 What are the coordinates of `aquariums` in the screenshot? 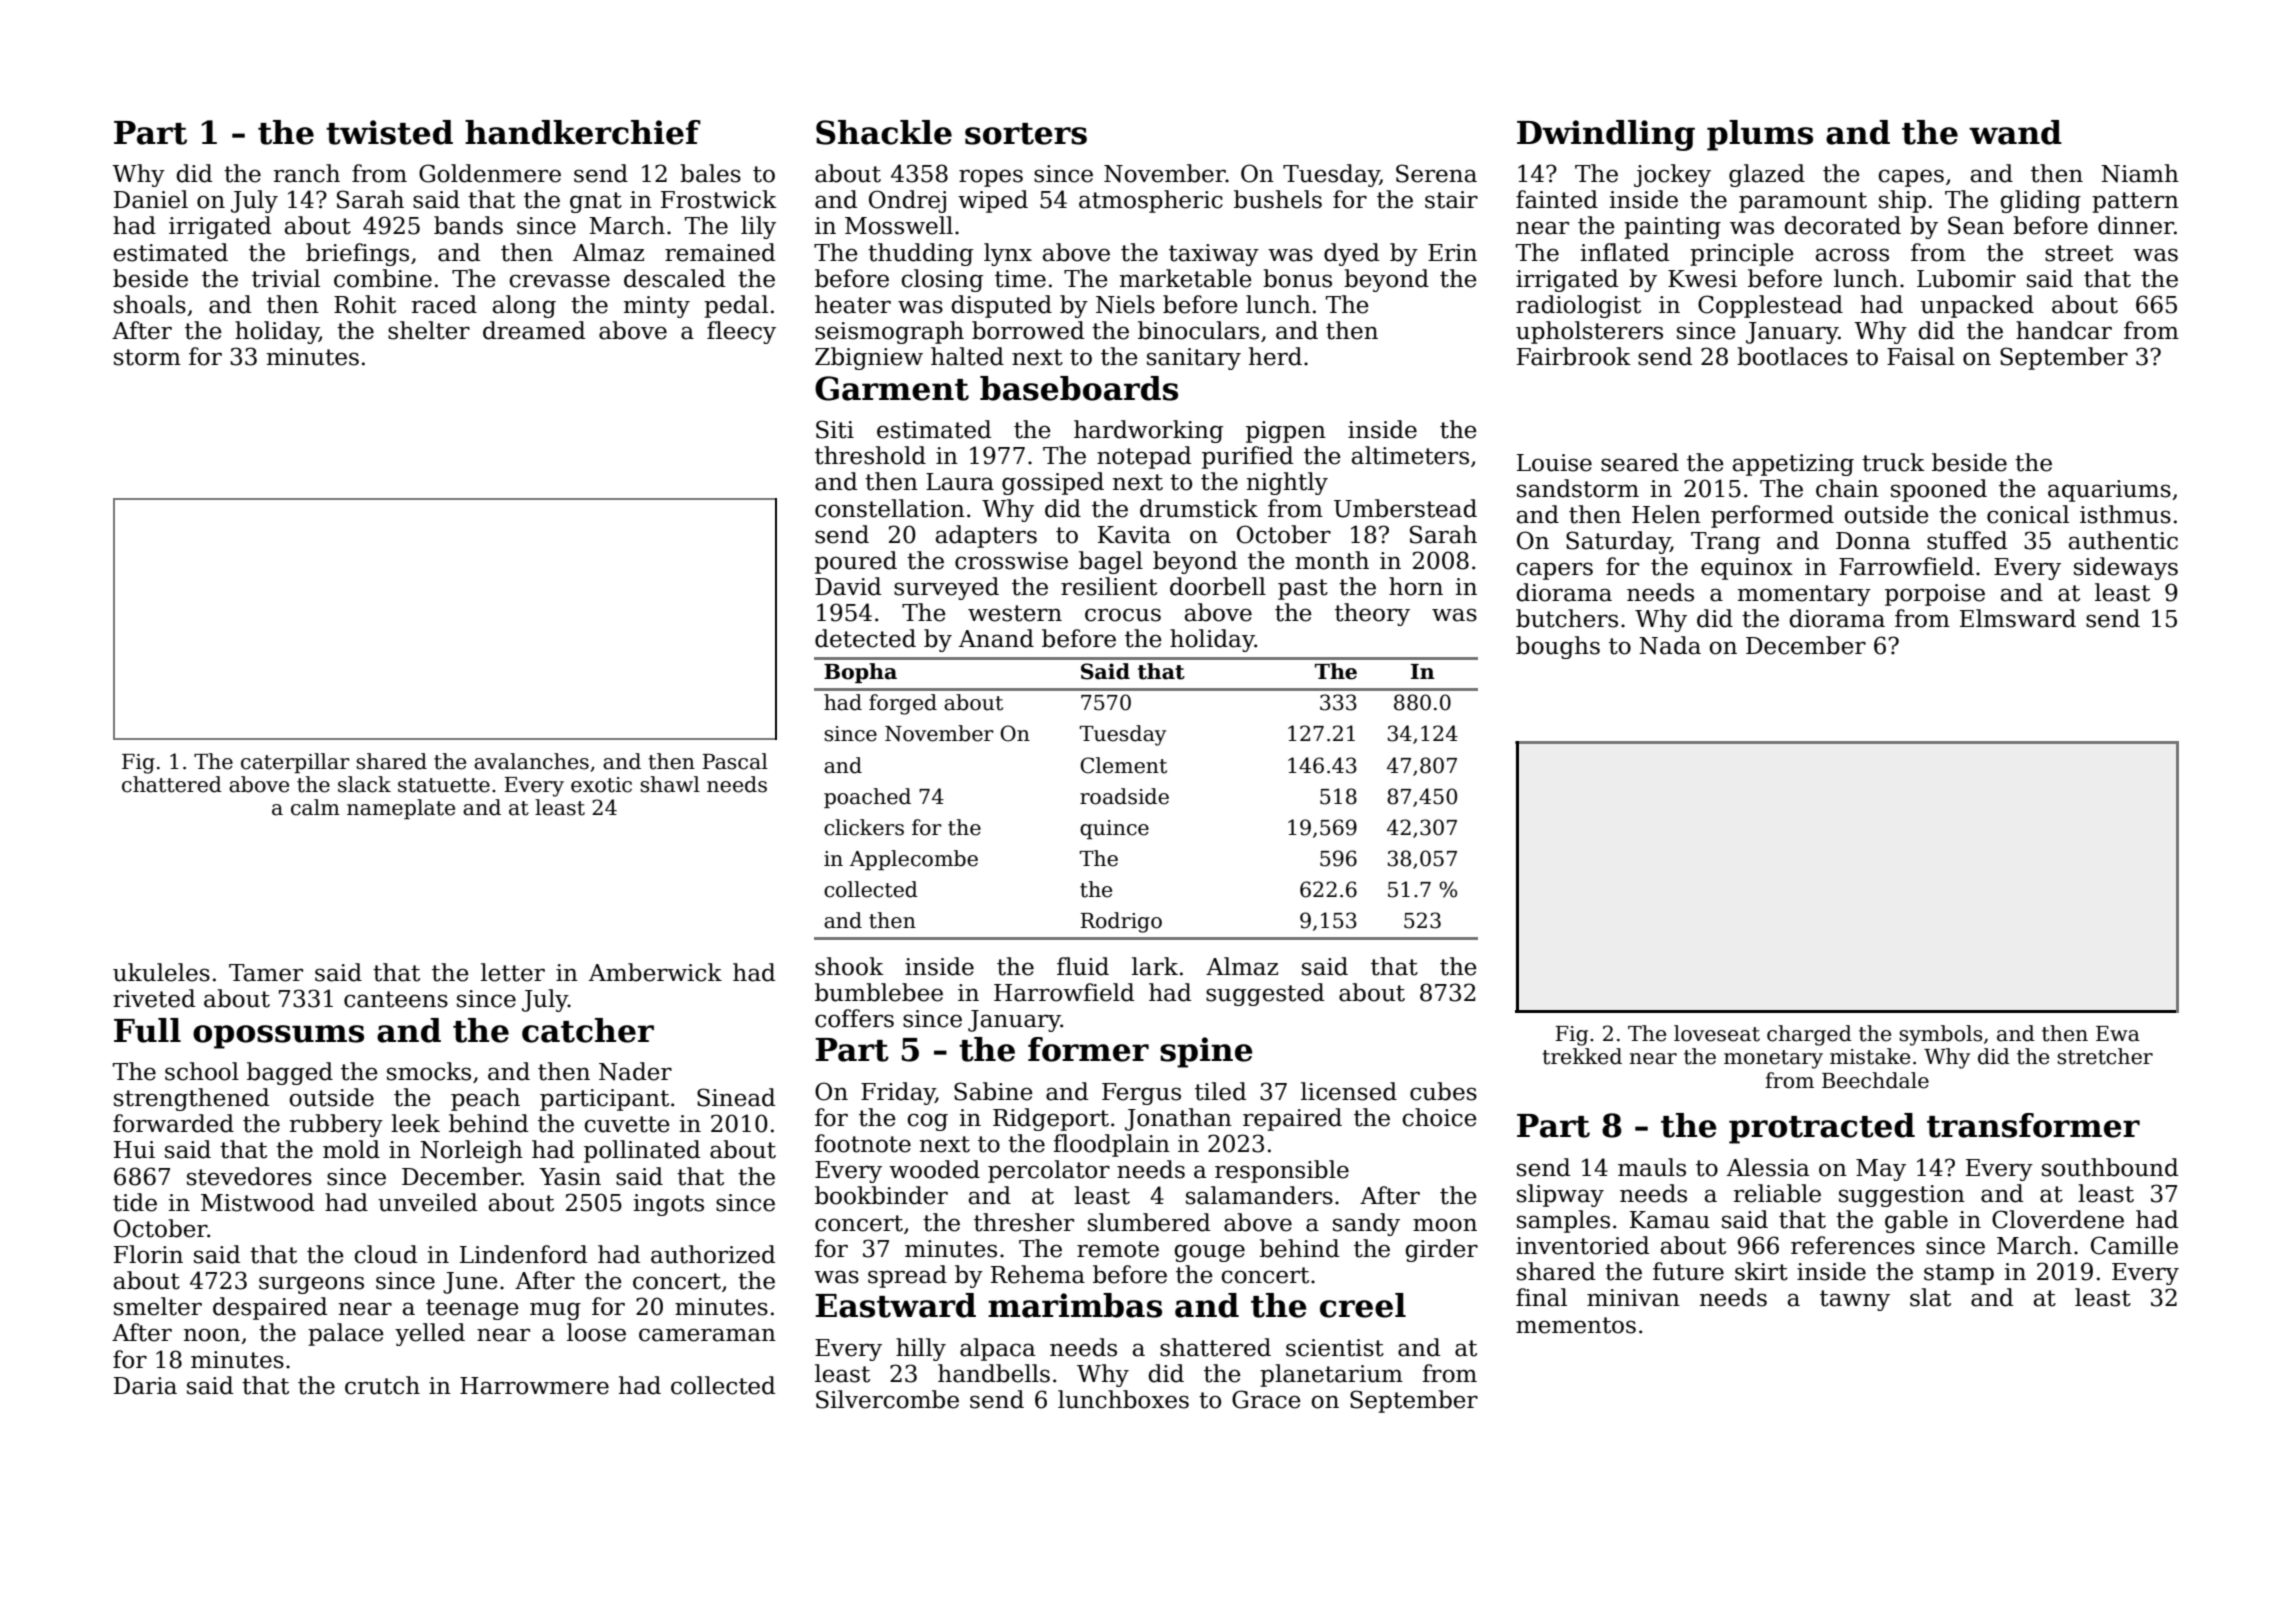 It's located at (2109, 491).
